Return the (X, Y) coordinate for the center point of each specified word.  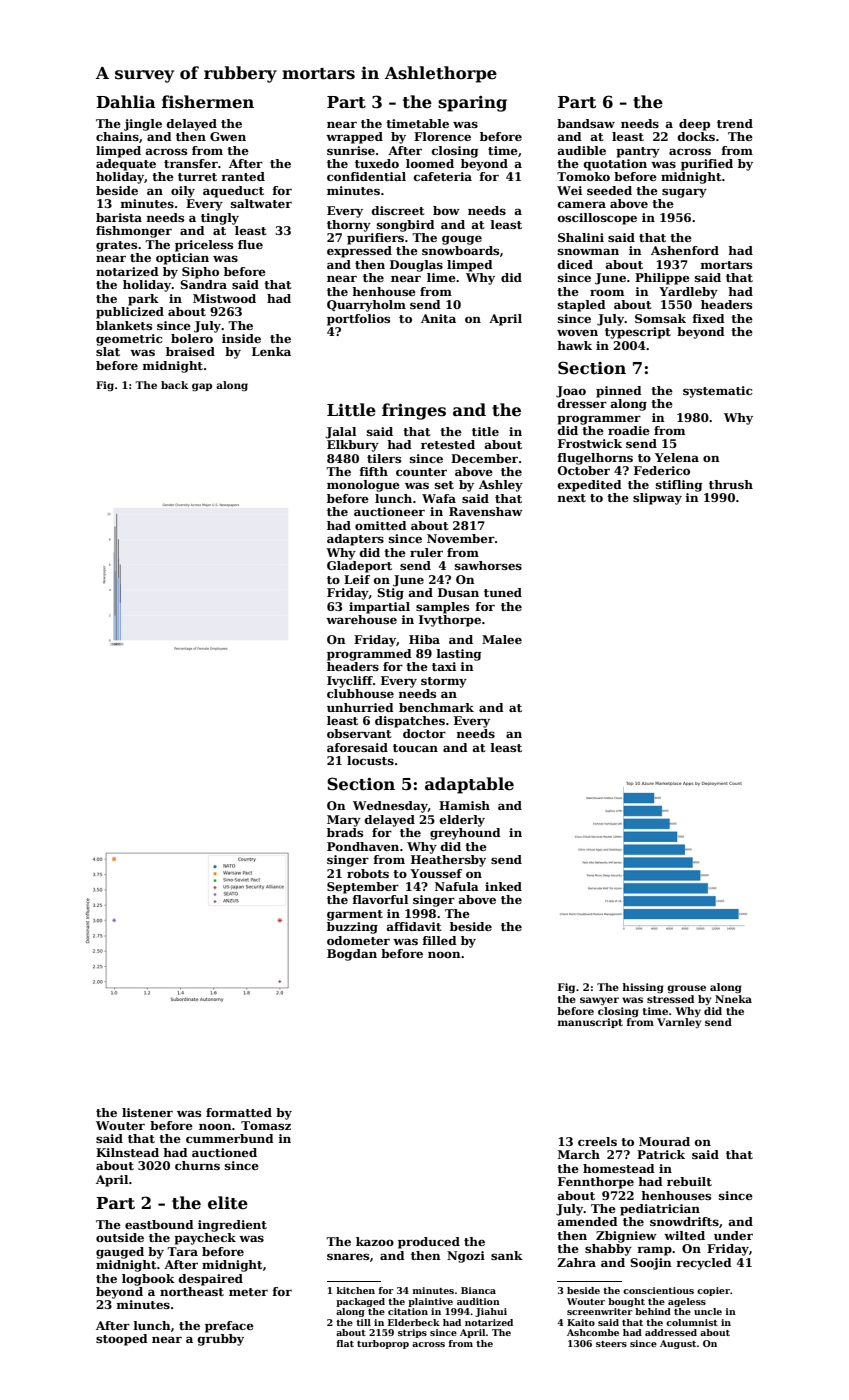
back (174, 385)
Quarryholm (366, 306)
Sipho (200, 273)
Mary (344, 821)
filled (440, 940)
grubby (221, 1340)
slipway (657, 499)
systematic (718, 392)
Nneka (733, 999)
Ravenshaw (486, 511)
